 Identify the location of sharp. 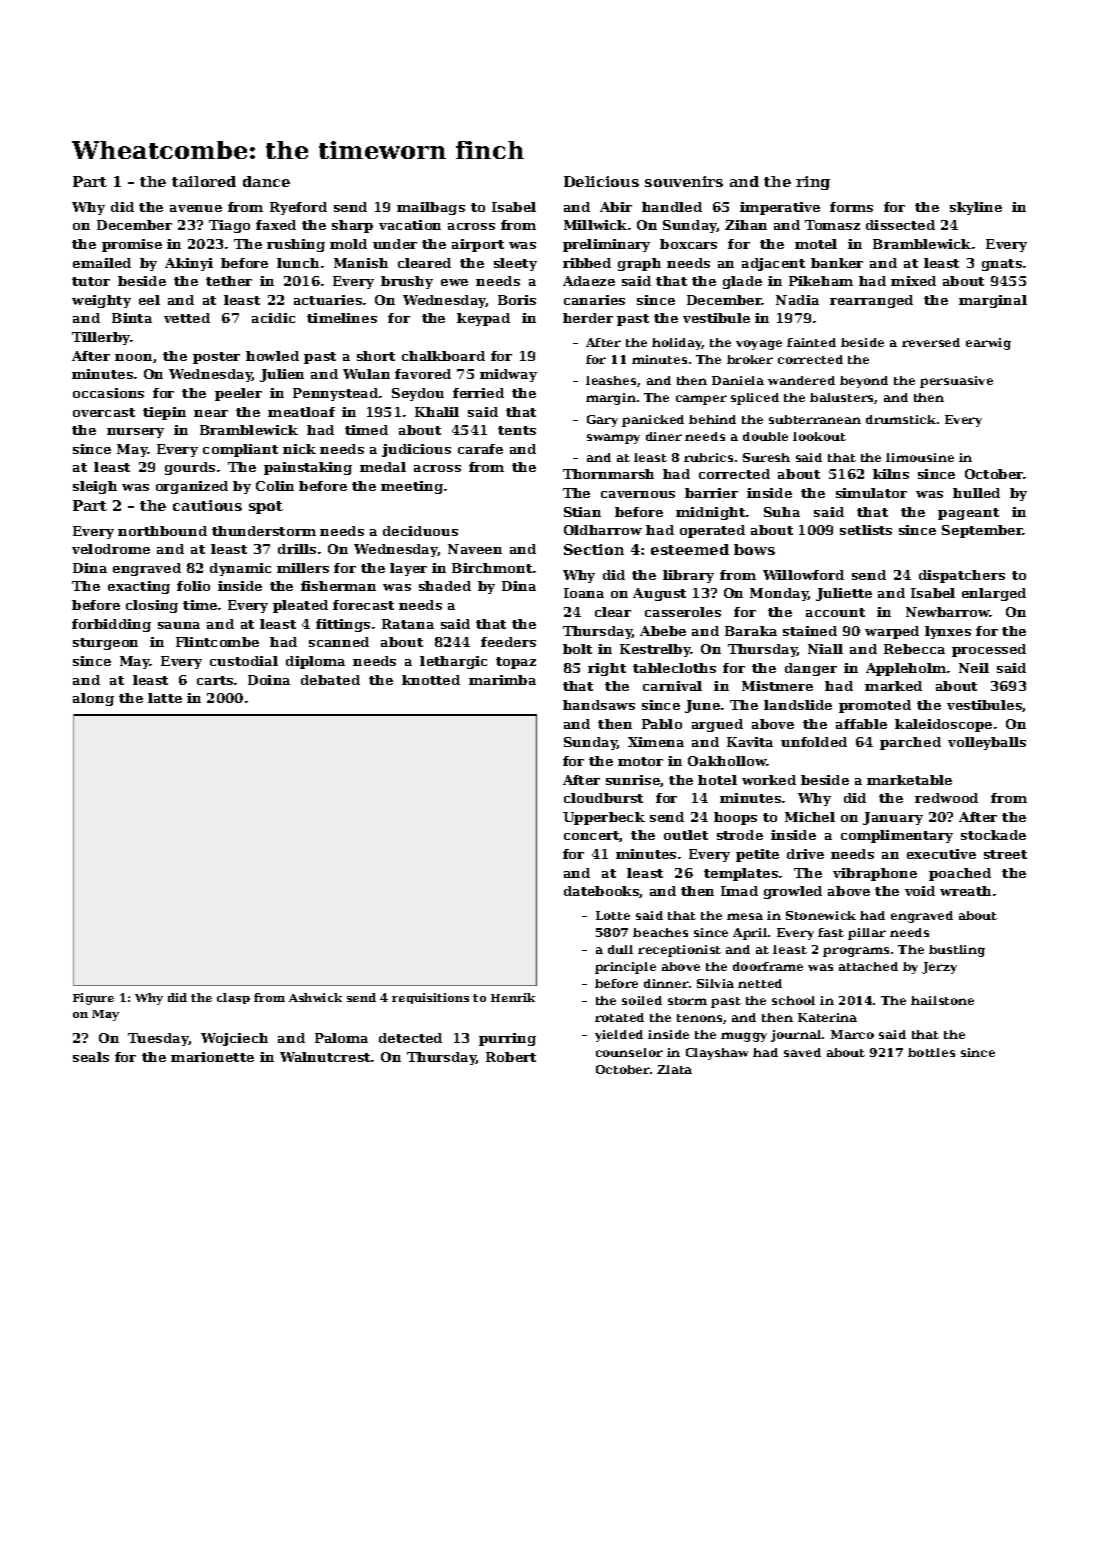
(352, 226).
